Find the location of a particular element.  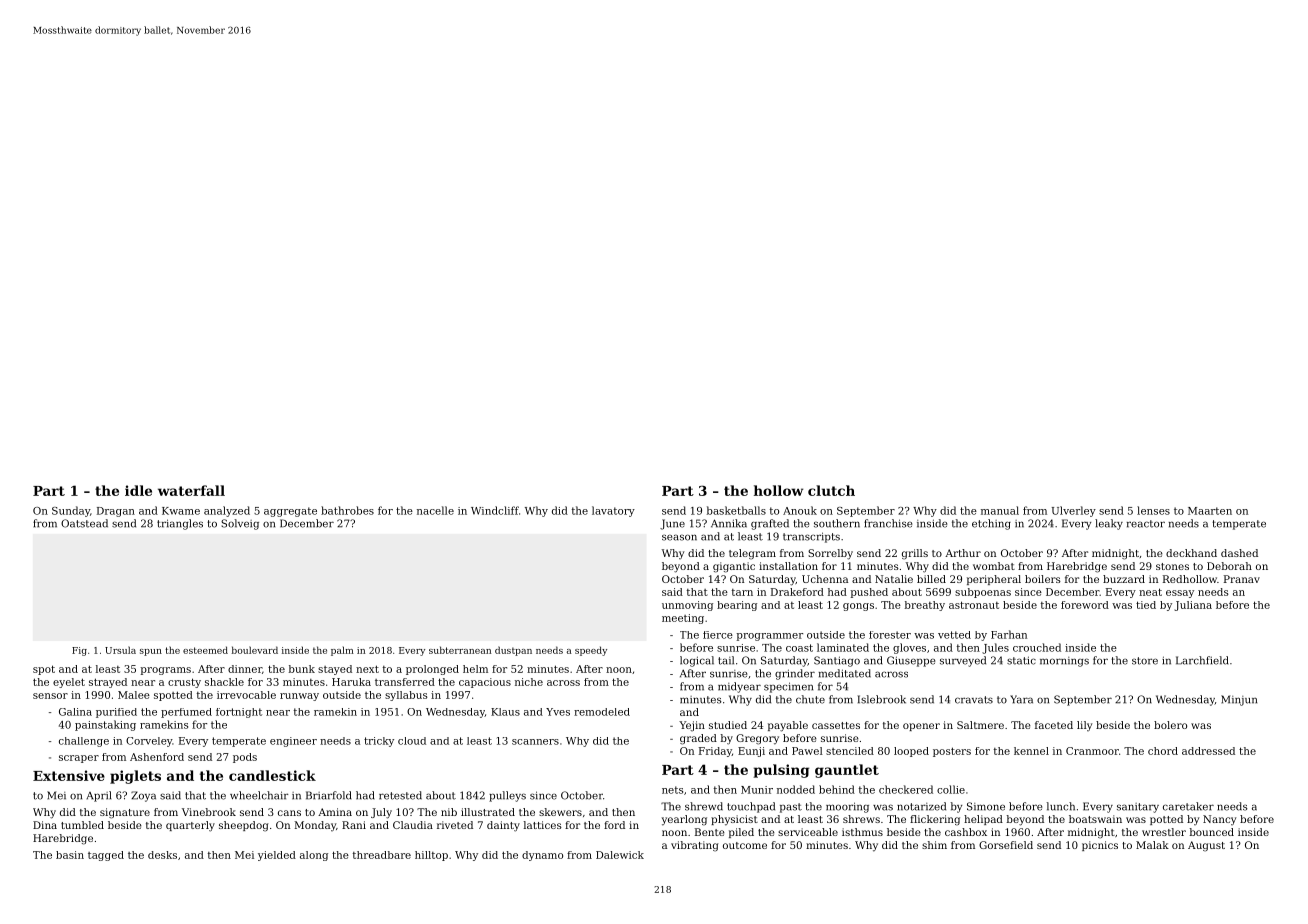

Ulverley is located at coordinates (1074, 511).
